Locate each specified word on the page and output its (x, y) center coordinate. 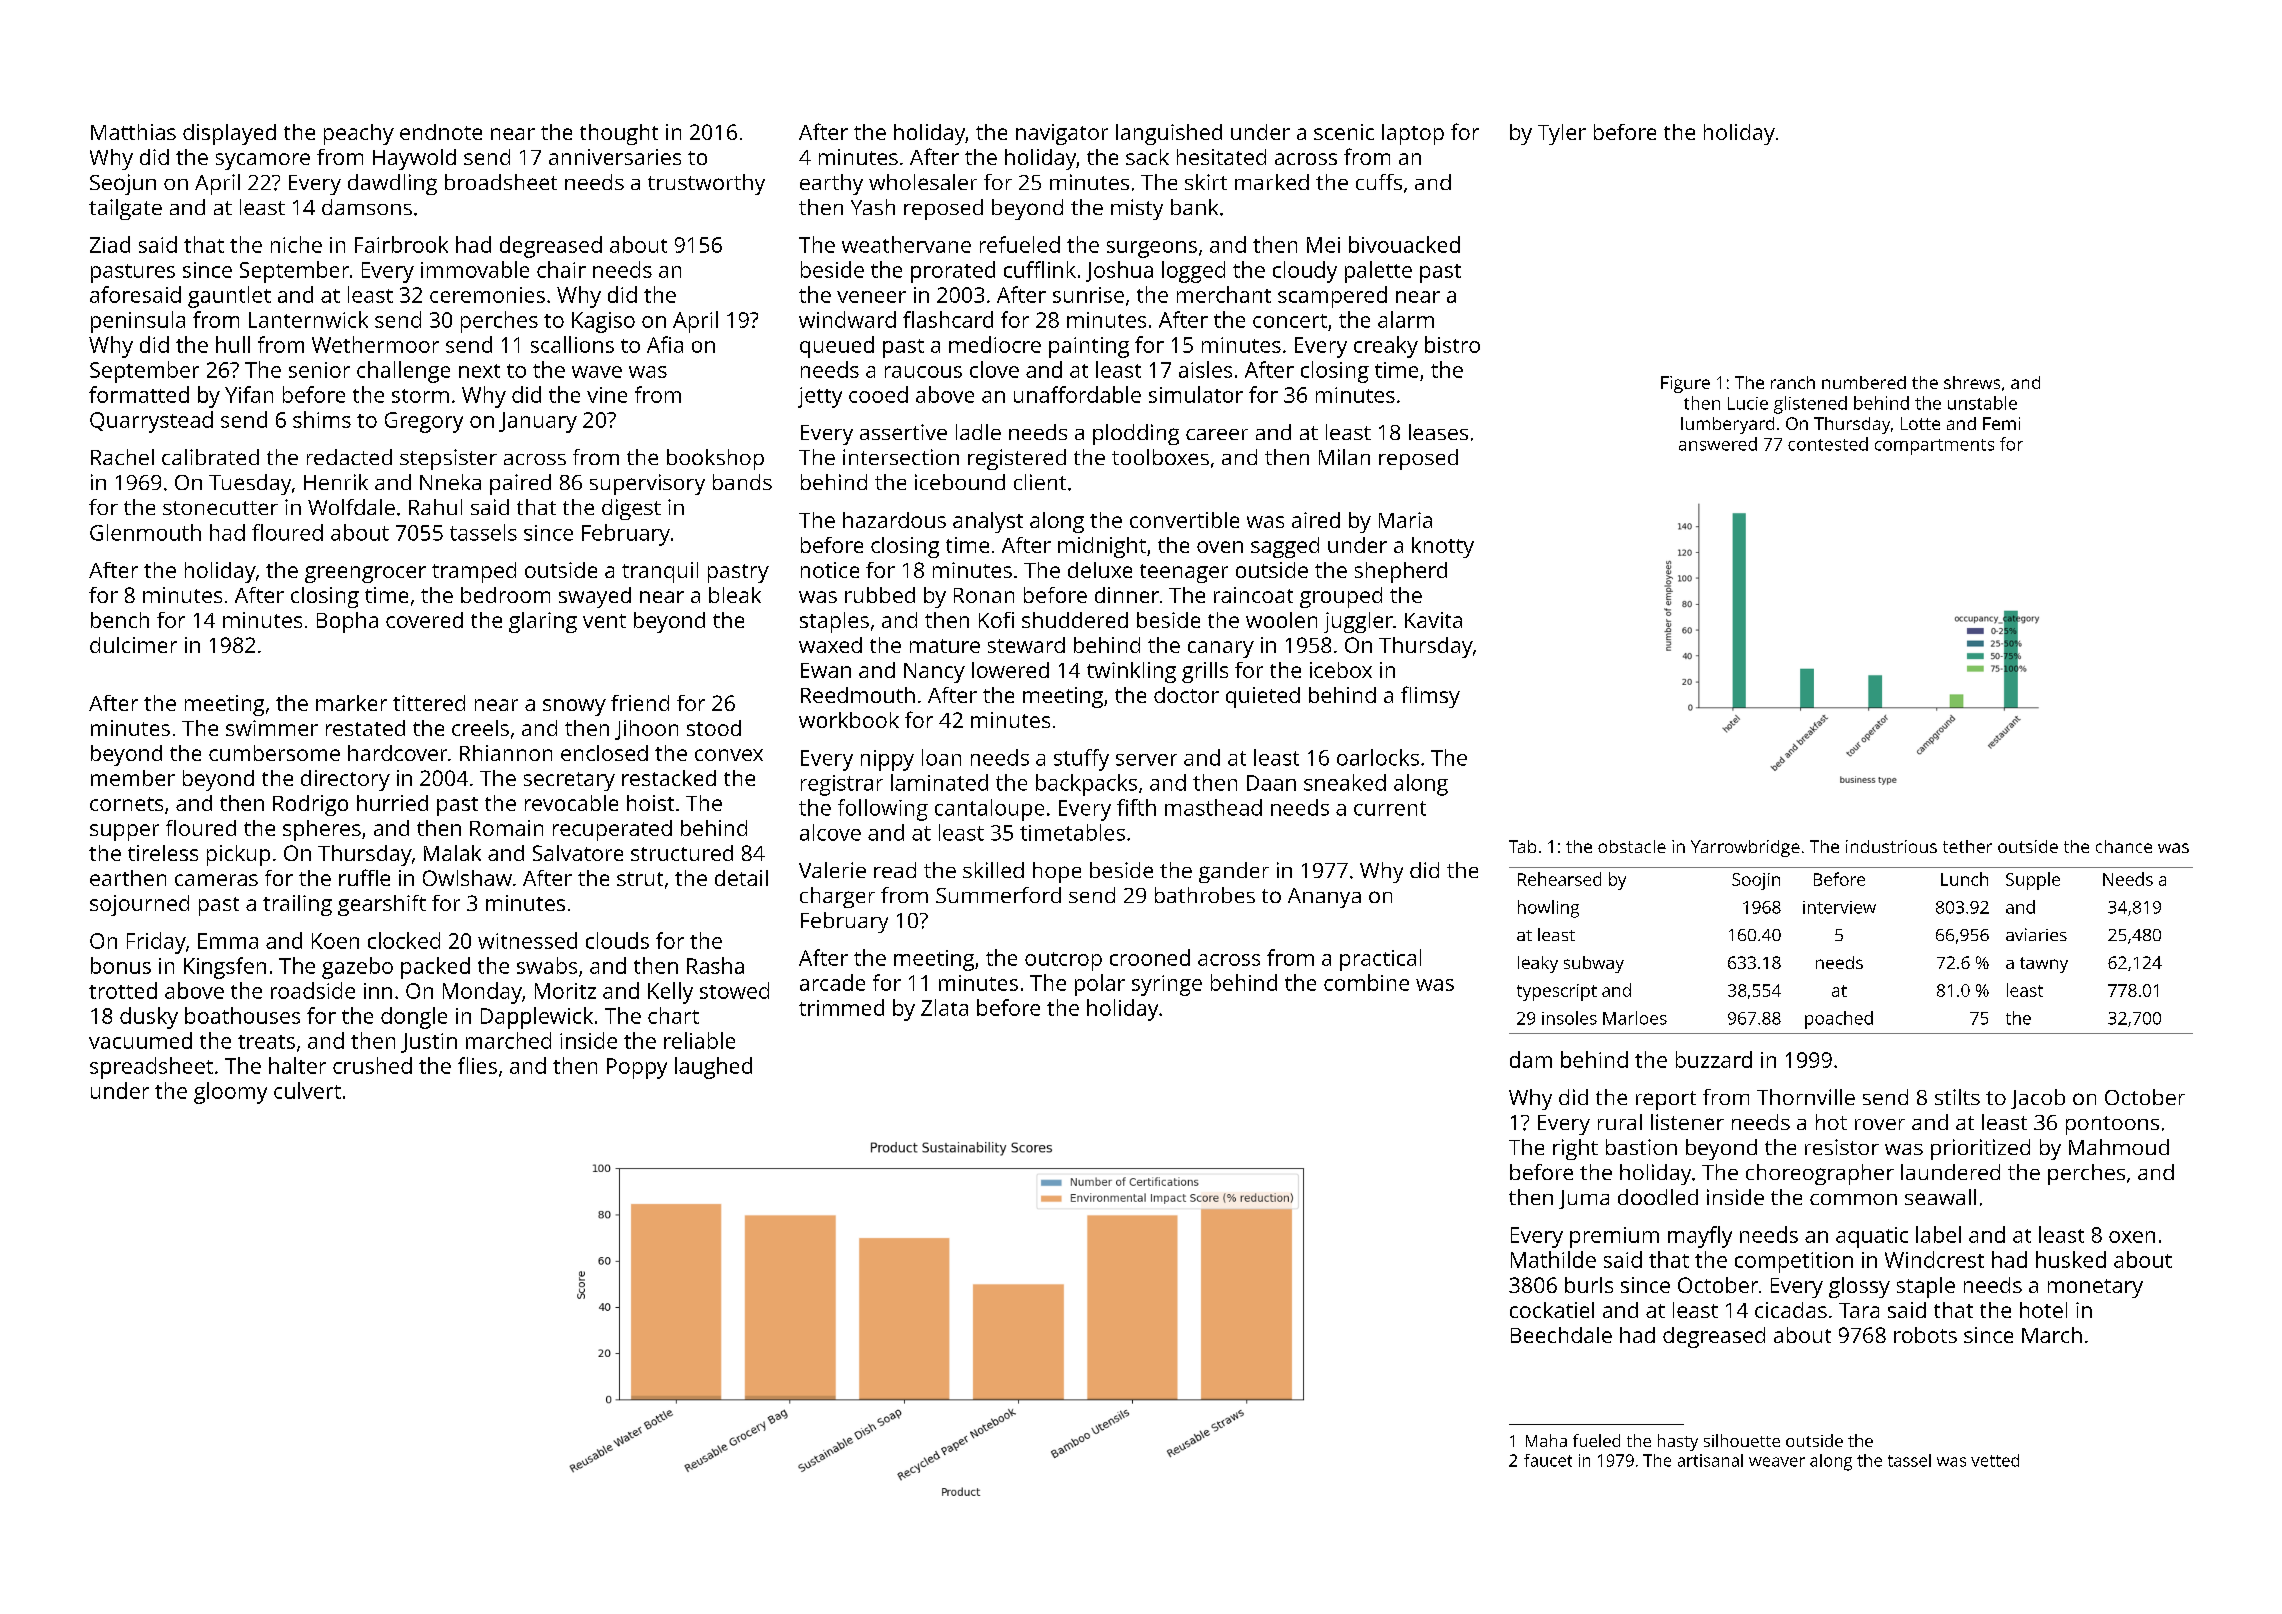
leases (1438, 432)
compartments (1934, 447)
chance (2124, 846)
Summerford (998, 895)
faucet (1548, 1460)
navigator (1062, 134)
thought (619, 134)
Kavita (1433, 620)
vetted (1995, 1460)
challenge (403, 372)
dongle (414, 1018)
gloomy (230, 1093)
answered (1718, 444)
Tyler (1562, 134)
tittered (429, 703)
